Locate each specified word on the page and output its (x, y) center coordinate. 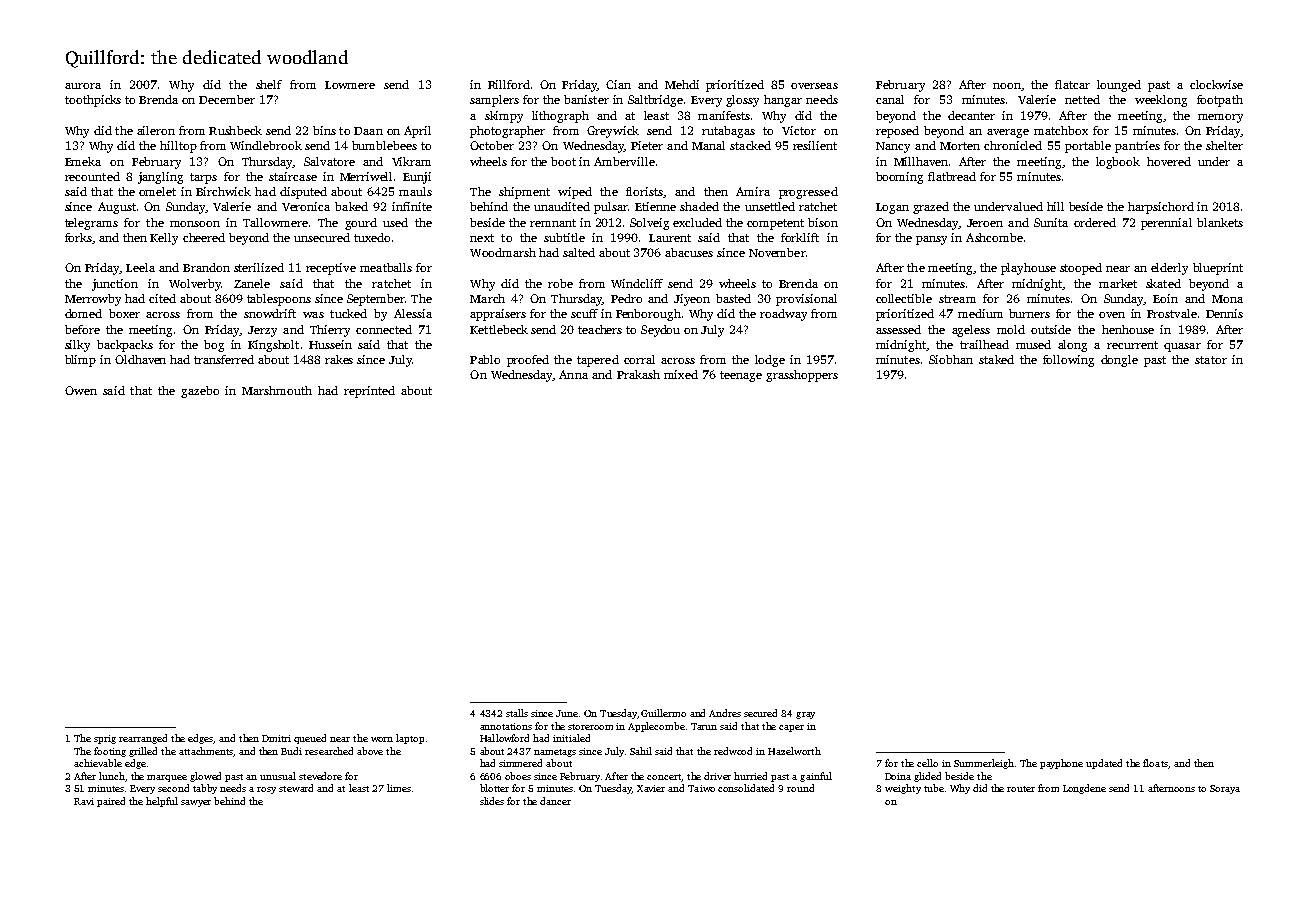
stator (1211, 360)
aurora (83, 86)
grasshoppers (802, 376)
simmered (520, 763)
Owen (81, 390)
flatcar (1072, 84)
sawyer (196, 803)
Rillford (509, 84)
